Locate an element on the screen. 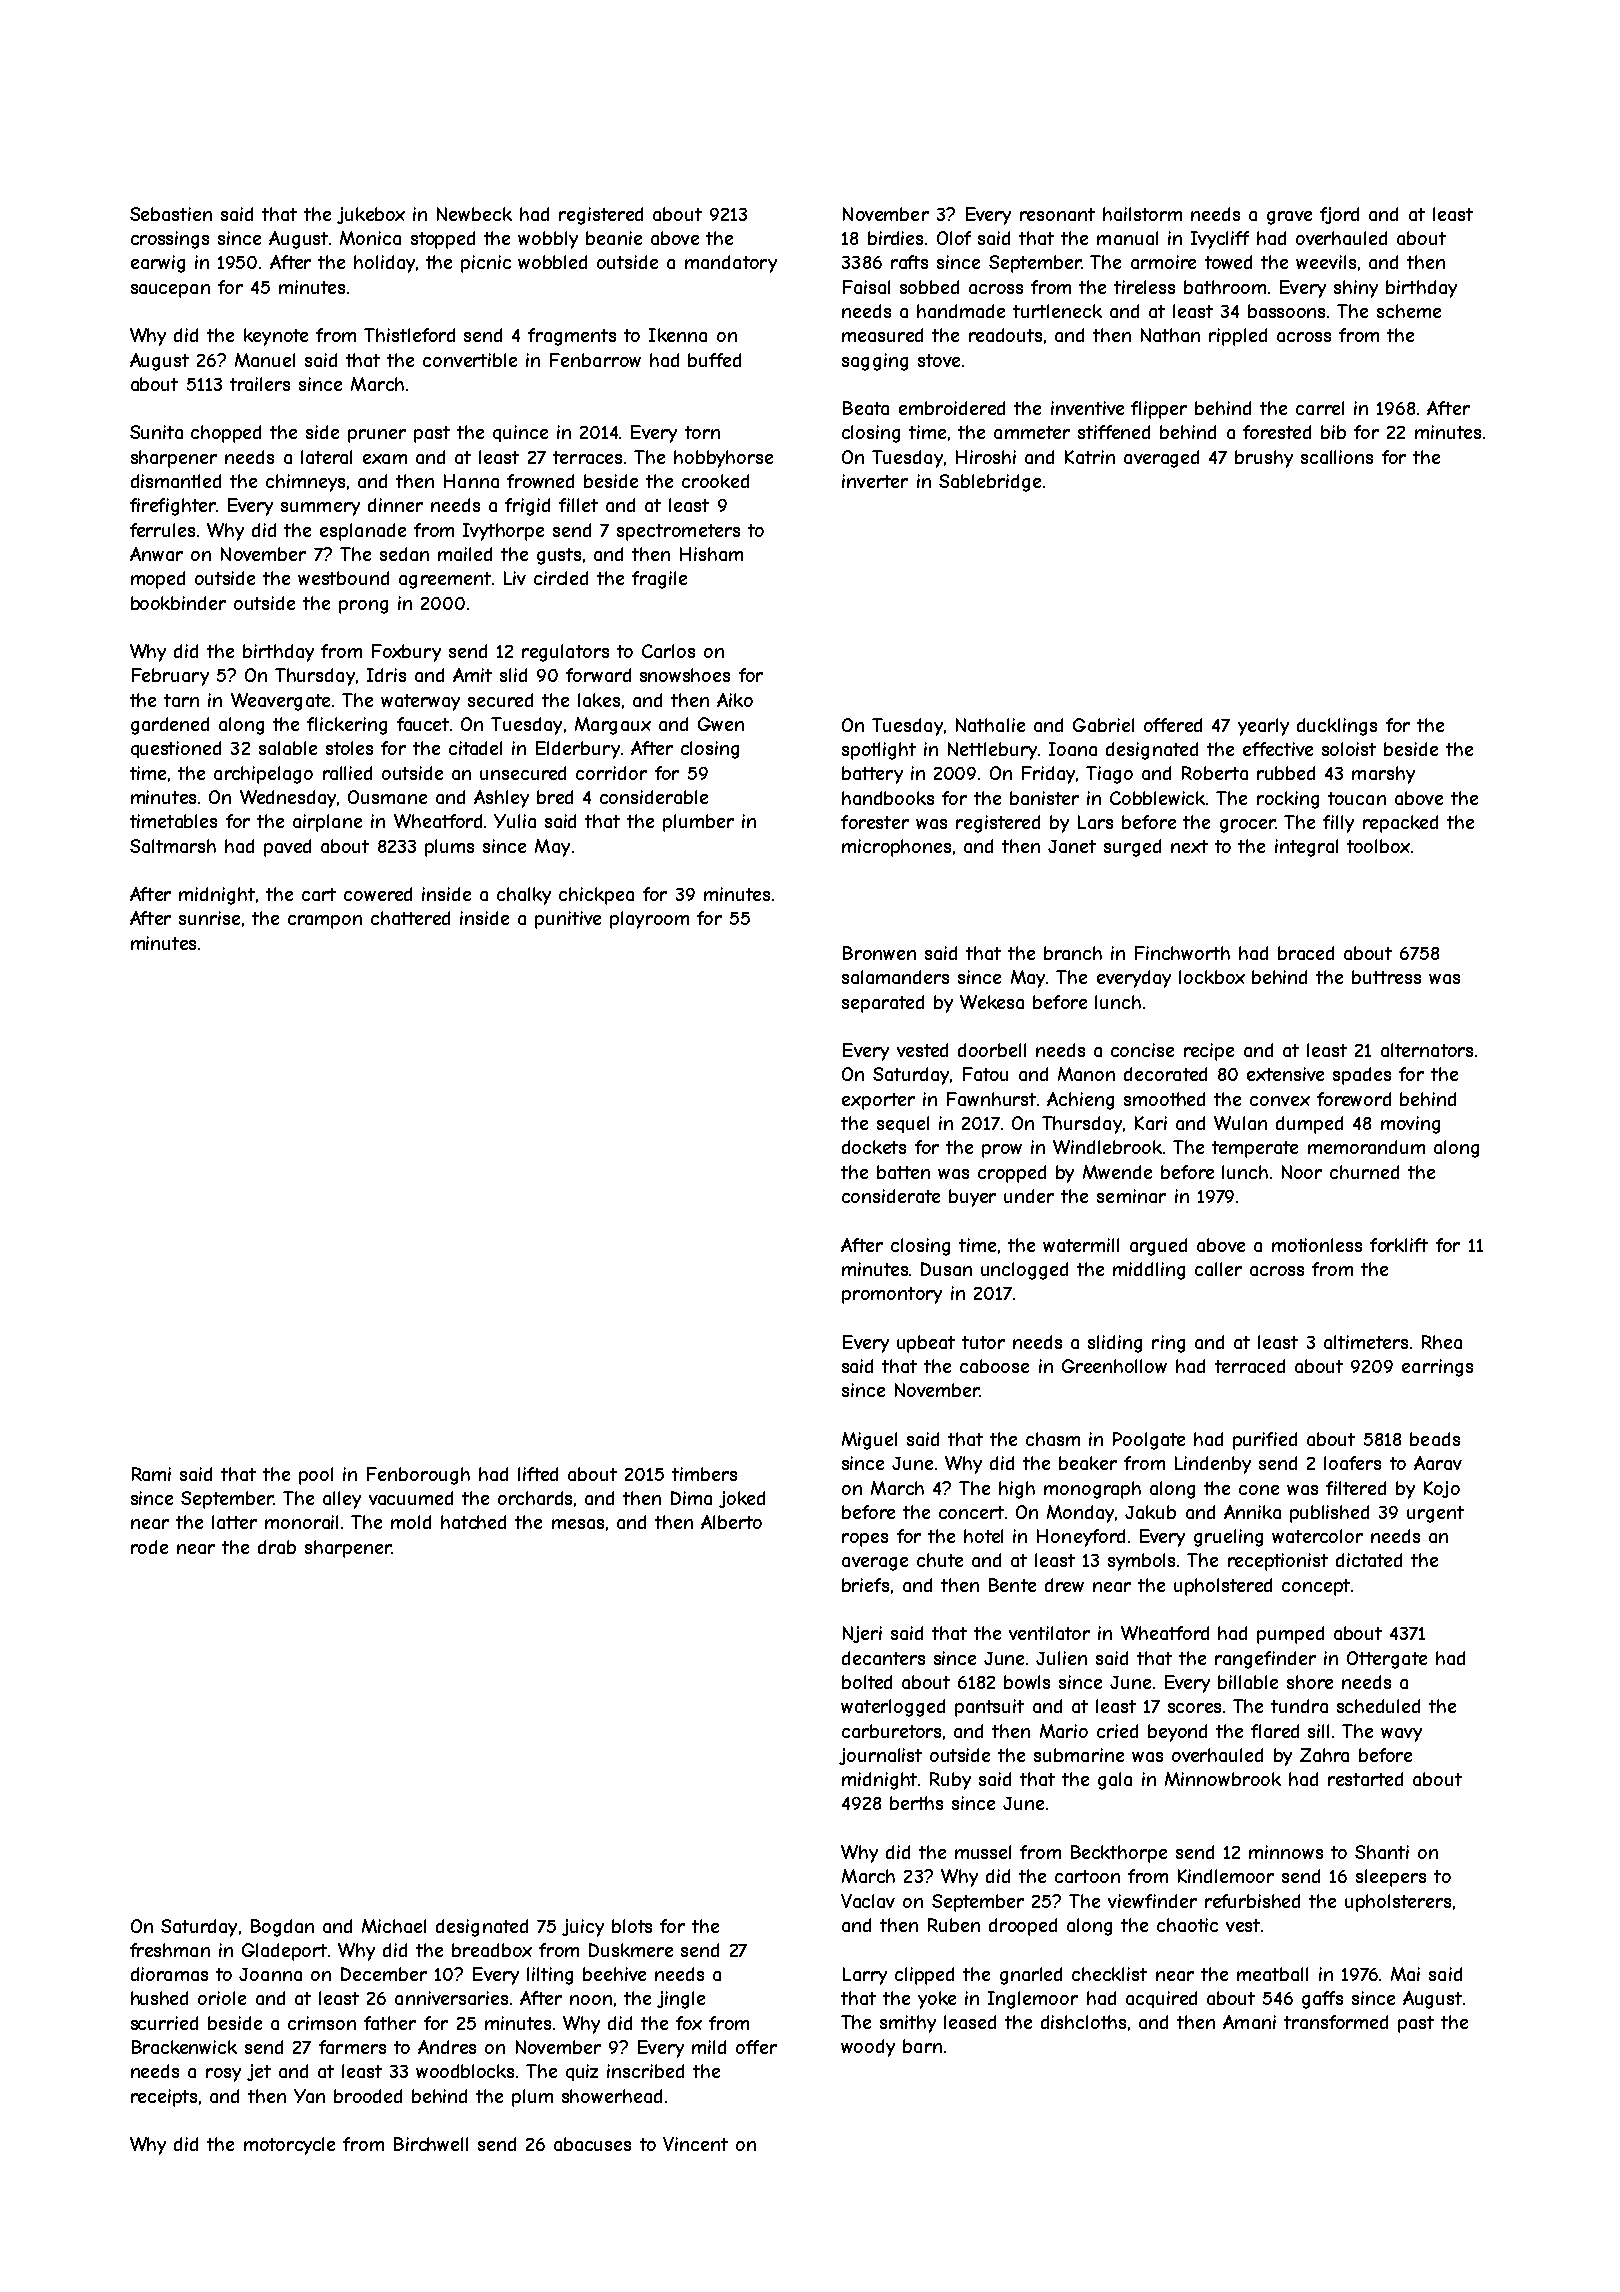  forklift is located at coordinates (1399, 1245).
